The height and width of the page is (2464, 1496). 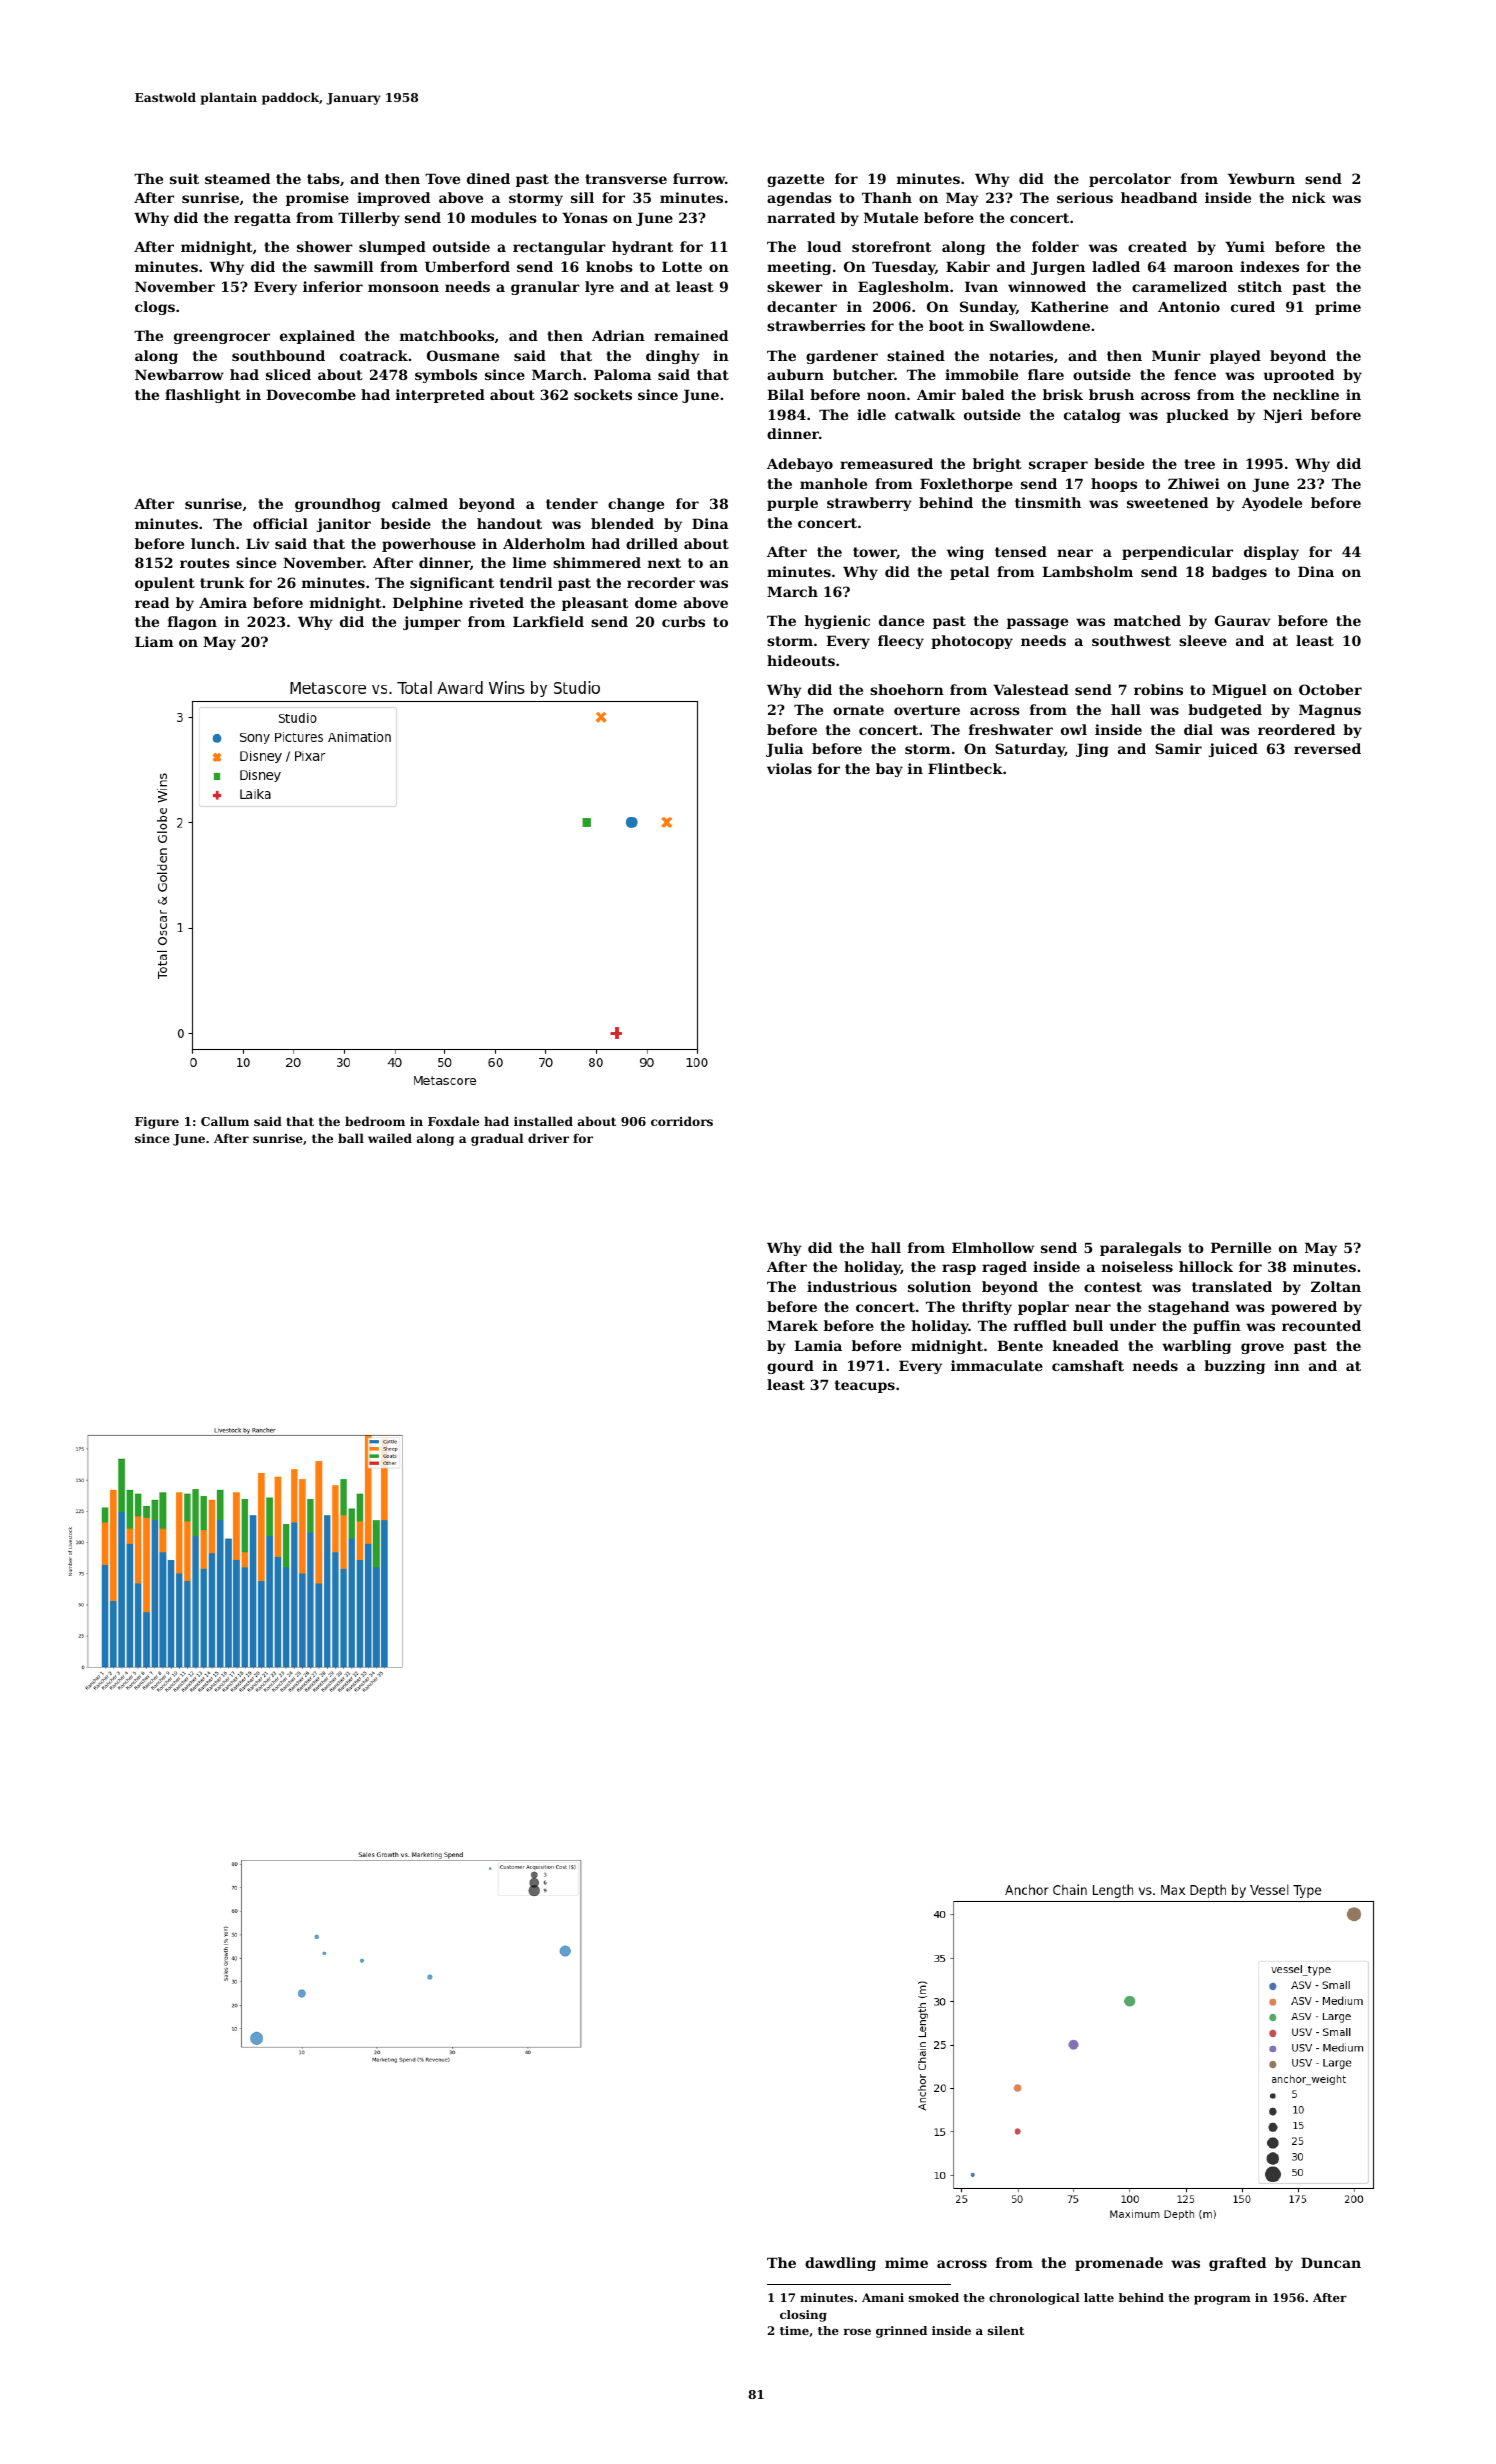 What do you see at coordinates (1261, 178) in the page?
I see `Yewburn` at bounding box center [1261, 178].
